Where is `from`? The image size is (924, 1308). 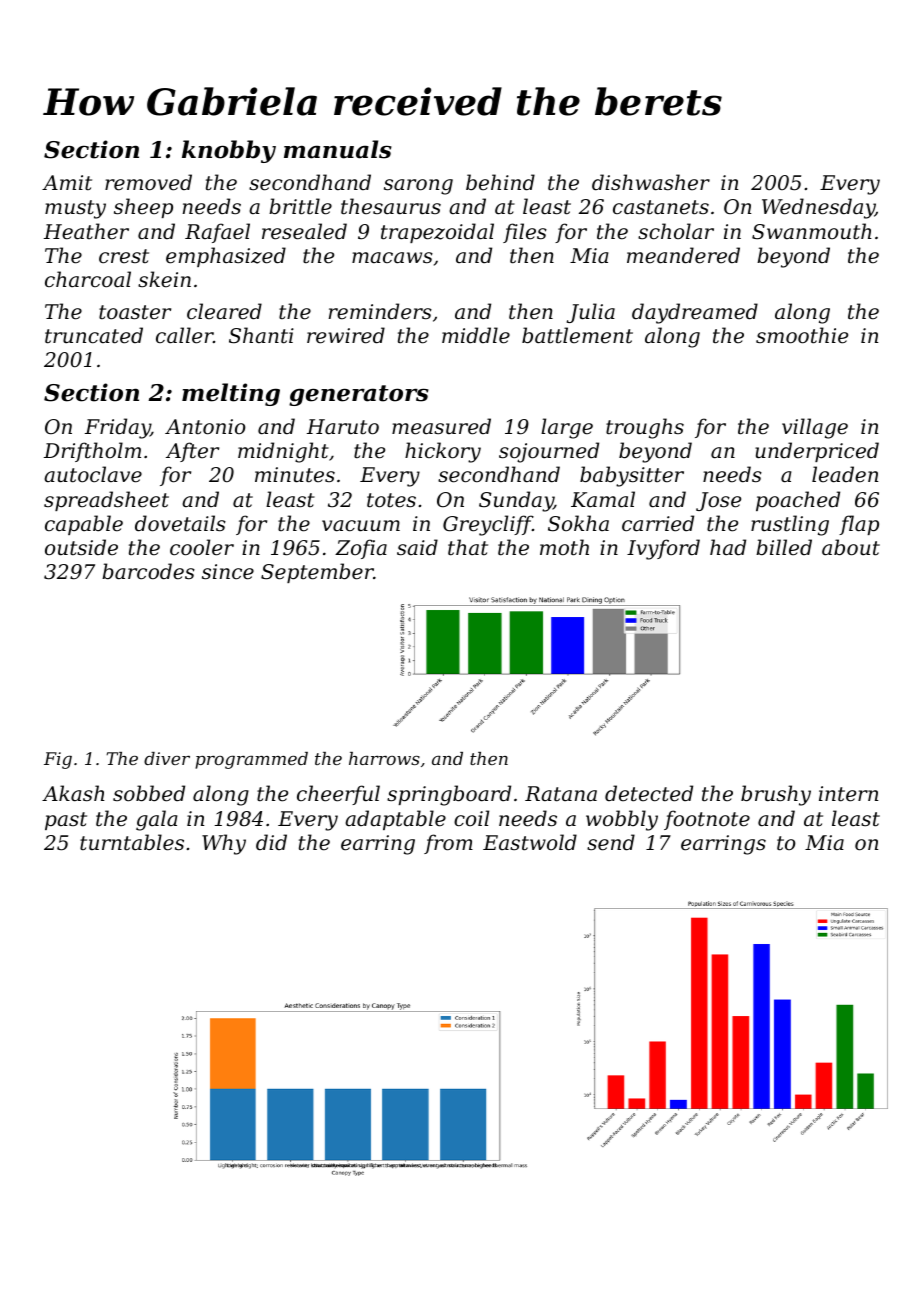
from is located at coordinates (448, 844).
